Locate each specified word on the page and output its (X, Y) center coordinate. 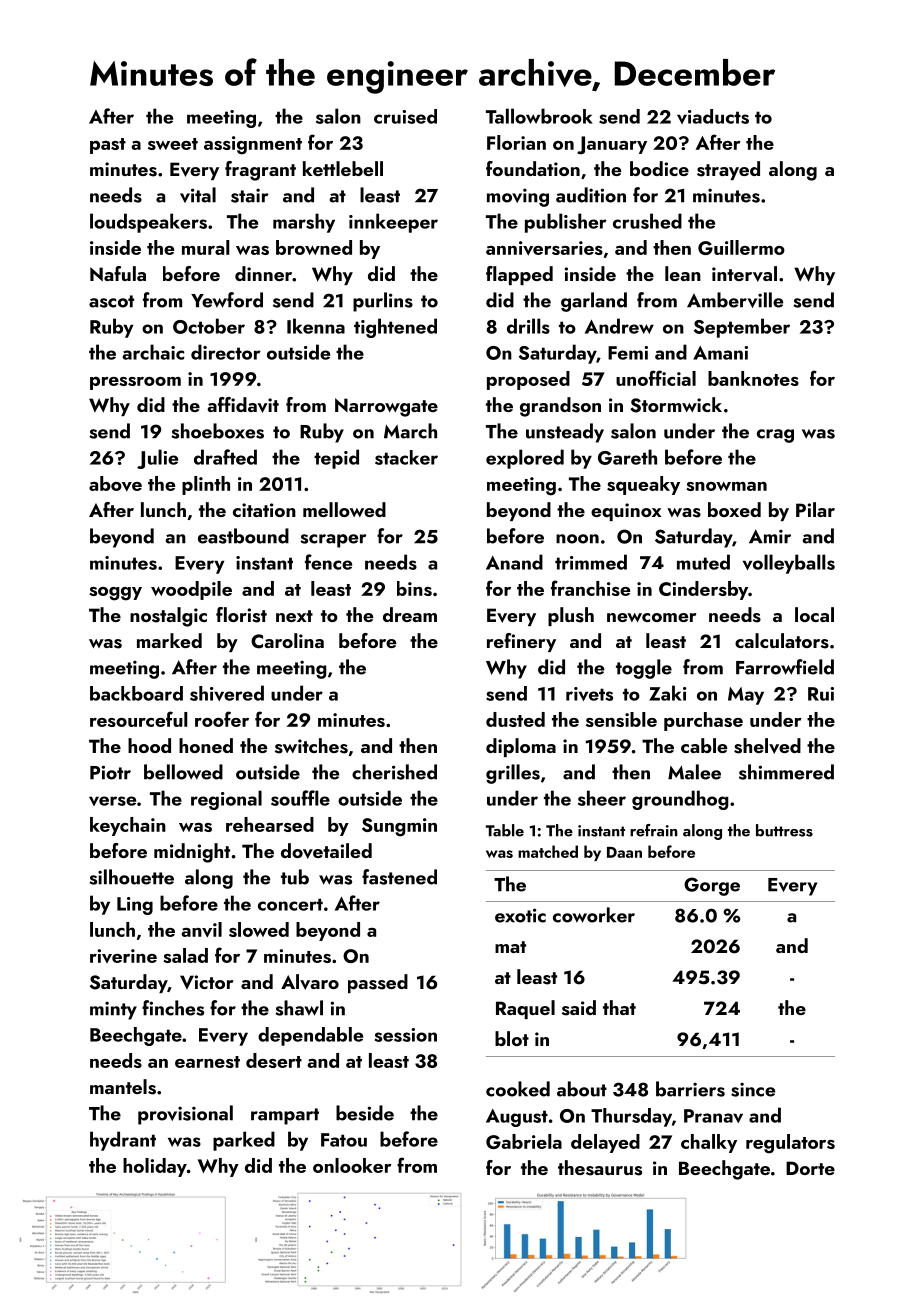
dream (410, 614)
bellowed (183, 772)
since (753, 1089)
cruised (405, 116)
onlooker (352, 1165)
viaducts (713, 116)
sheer (602, 798)
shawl (299, 1008)
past (108, 146)
